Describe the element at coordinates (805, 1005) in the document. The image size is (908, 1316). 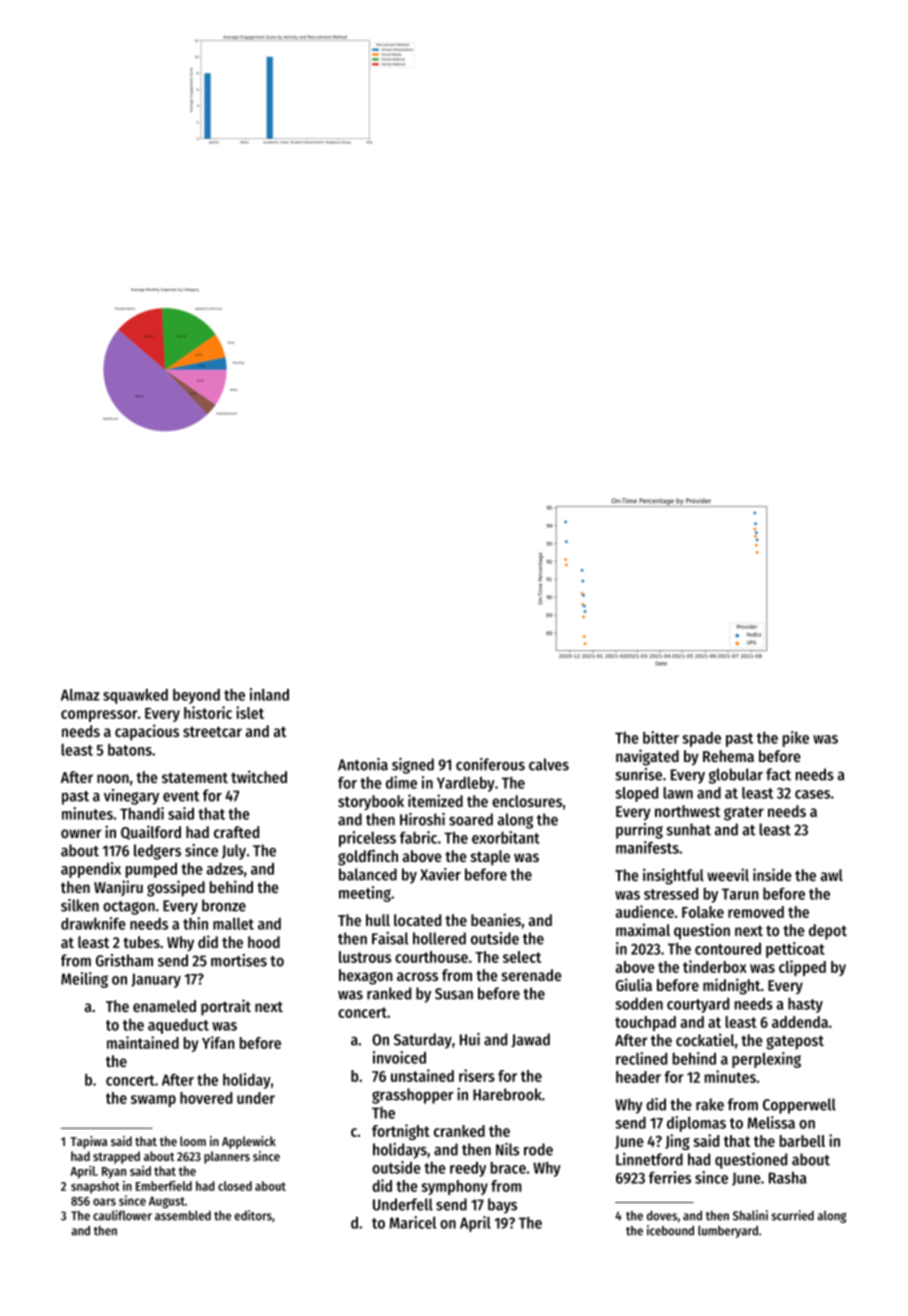
I see `hasty` at that location.
